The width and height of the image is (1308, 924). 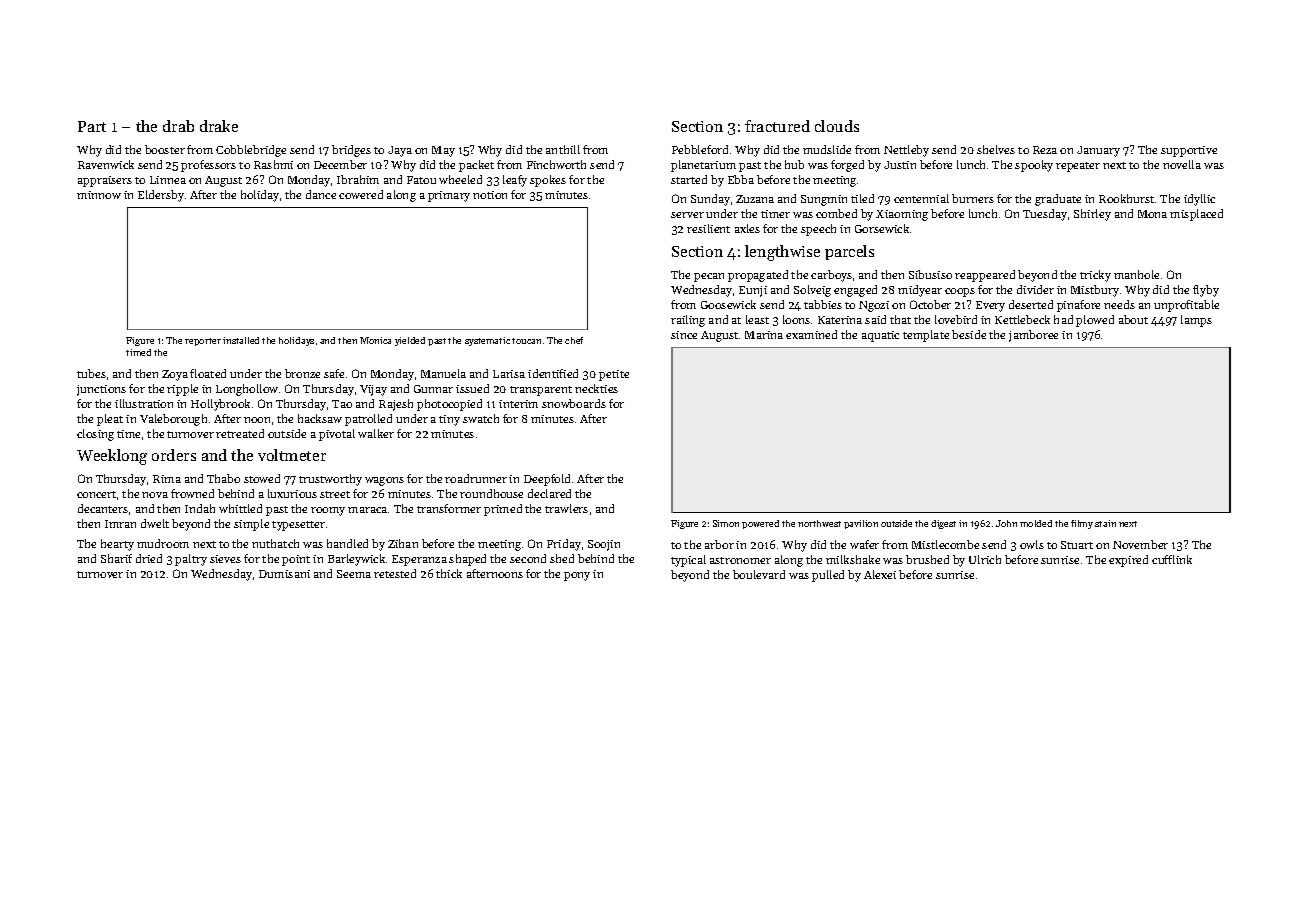 What do you see at coordinates (105, 181) in the image?
I see `appraisers` at bounding box center [105, 181].
